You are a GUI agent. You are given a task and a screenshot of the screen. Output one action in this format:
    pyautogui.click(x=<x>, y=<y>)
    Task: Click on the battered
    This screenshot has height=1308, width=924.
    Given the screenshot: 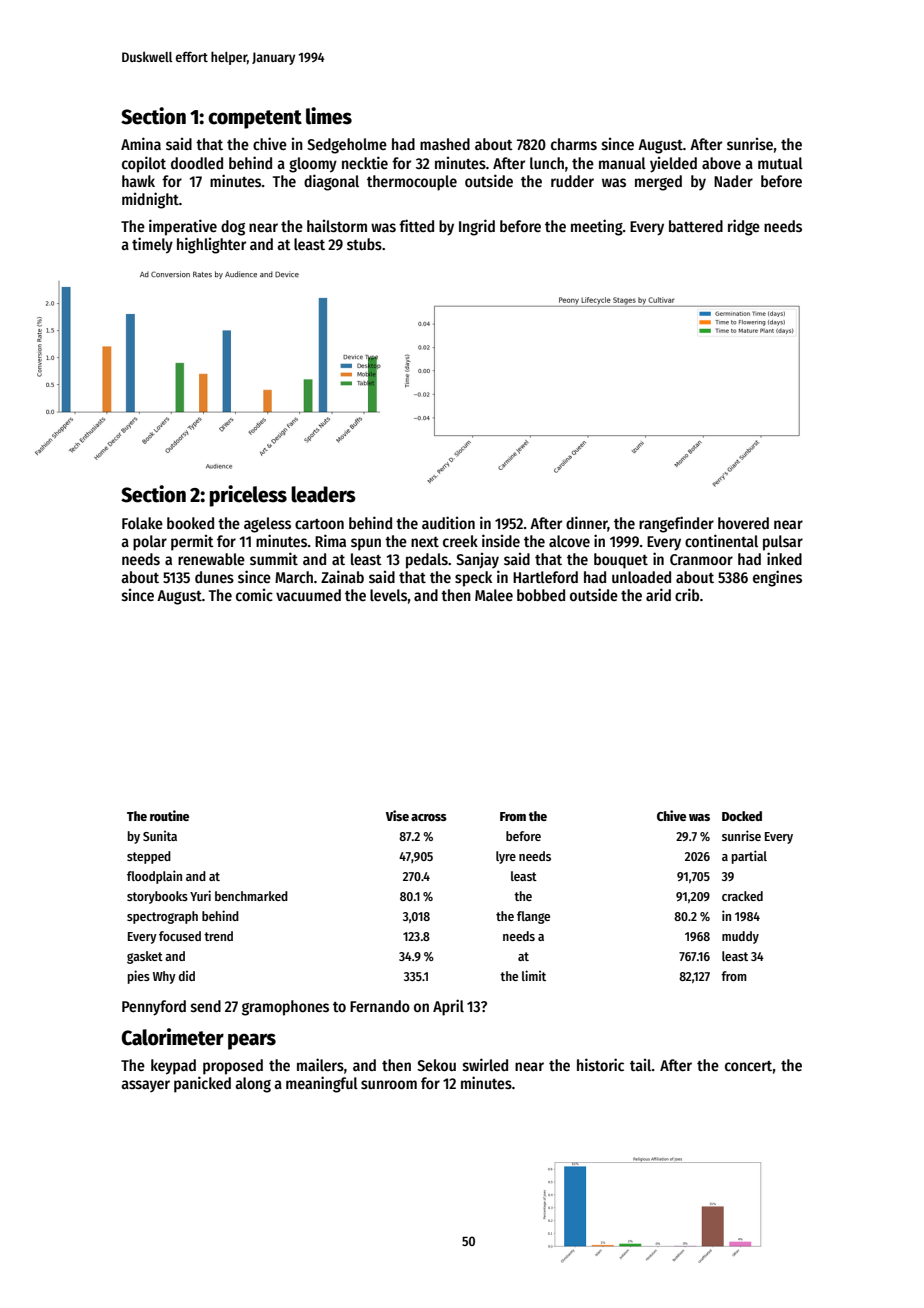 What is the action you would take?
    pyautogui.click(x=696, y=226)
